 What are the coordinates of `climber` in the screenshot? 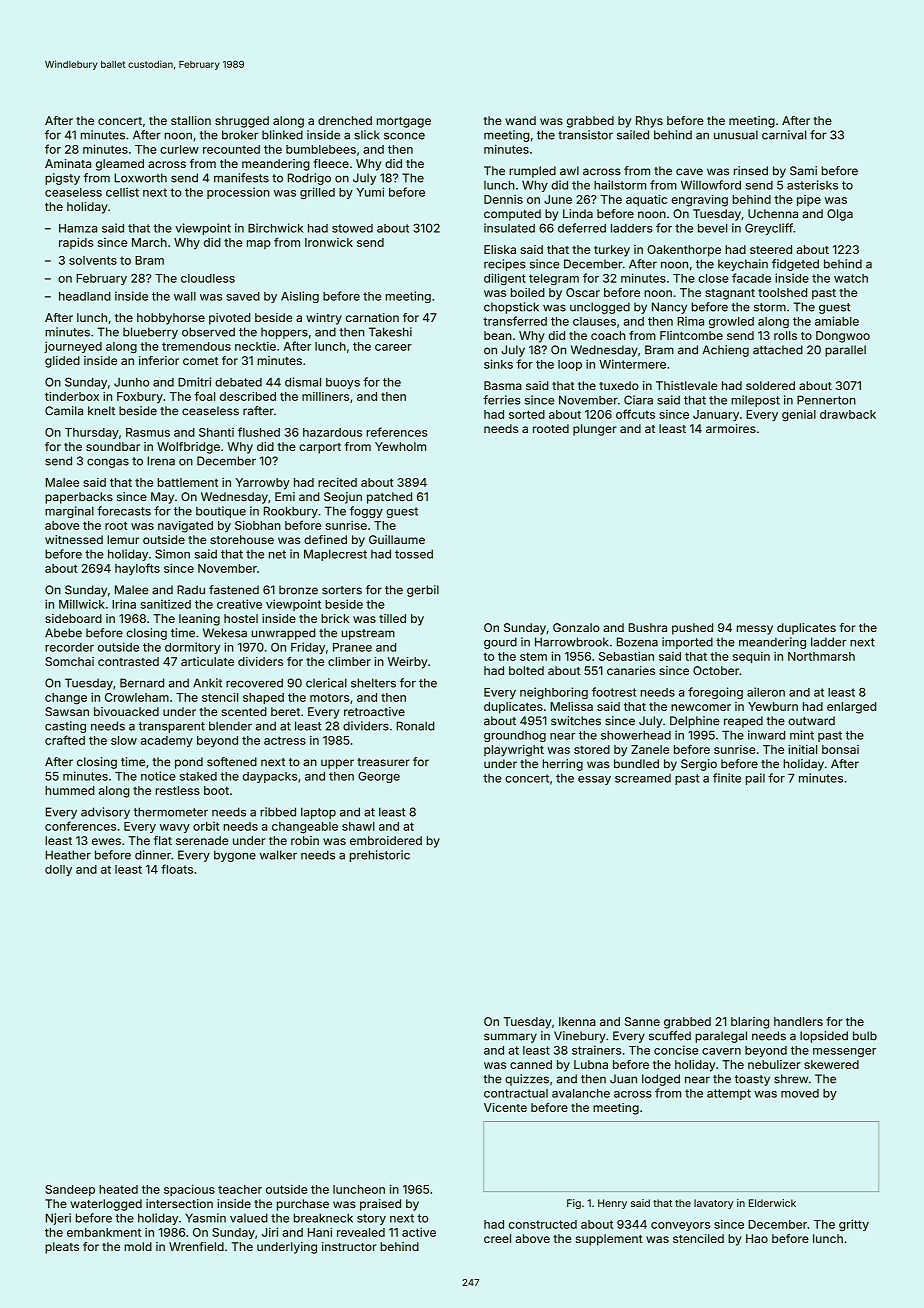 It's located at (349, 661).
